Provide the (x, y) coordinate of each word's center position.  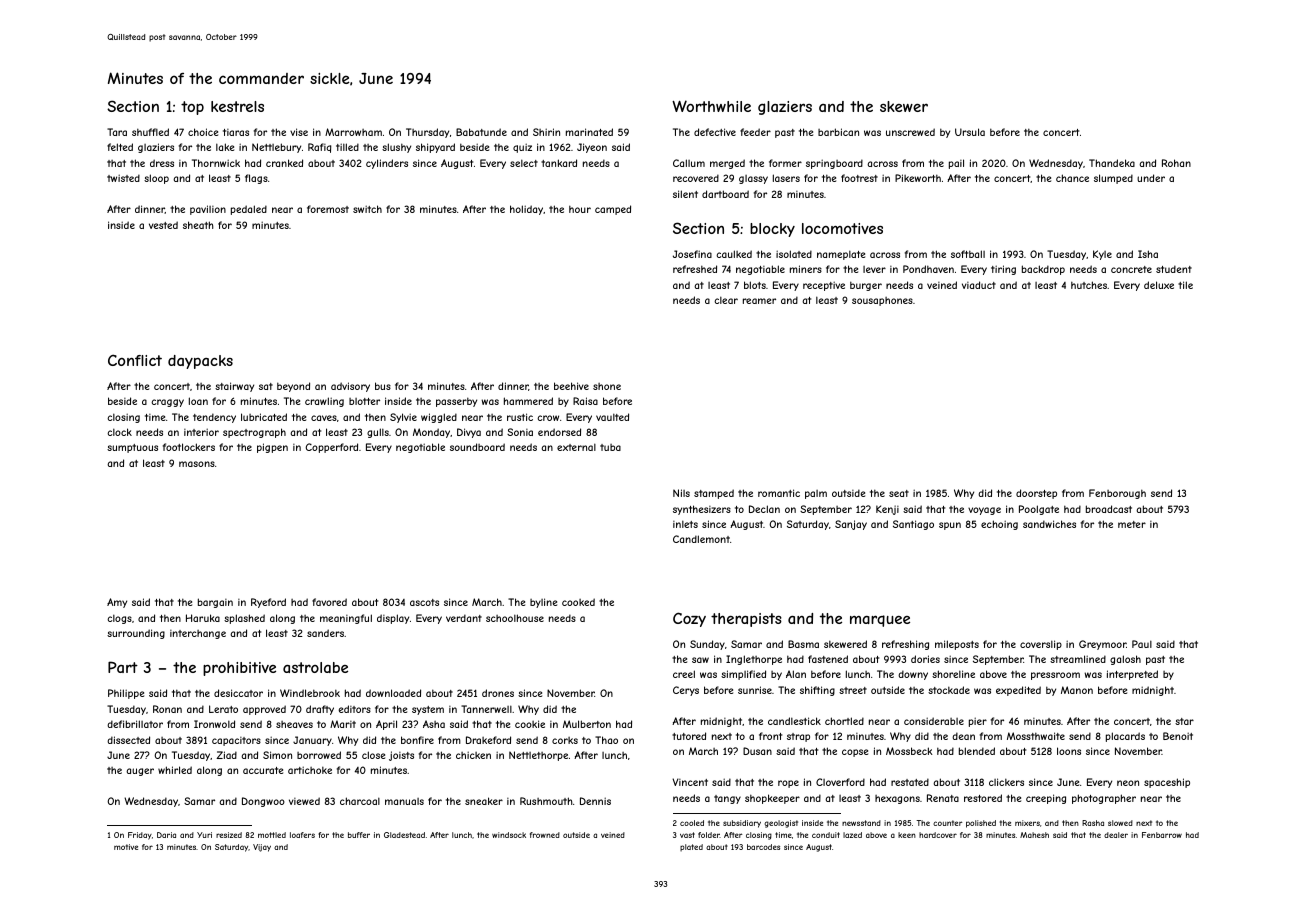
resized (229, 835)
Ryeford (268, 603)
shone (607, 386)
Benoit (1178, 736)
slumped (1113, 179)
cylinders (387, 164)
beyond (293, 387)
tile (1185, 285)
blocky (772, 230)
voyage (984, 511)
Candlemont (701, 539)
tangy (727, 799)
